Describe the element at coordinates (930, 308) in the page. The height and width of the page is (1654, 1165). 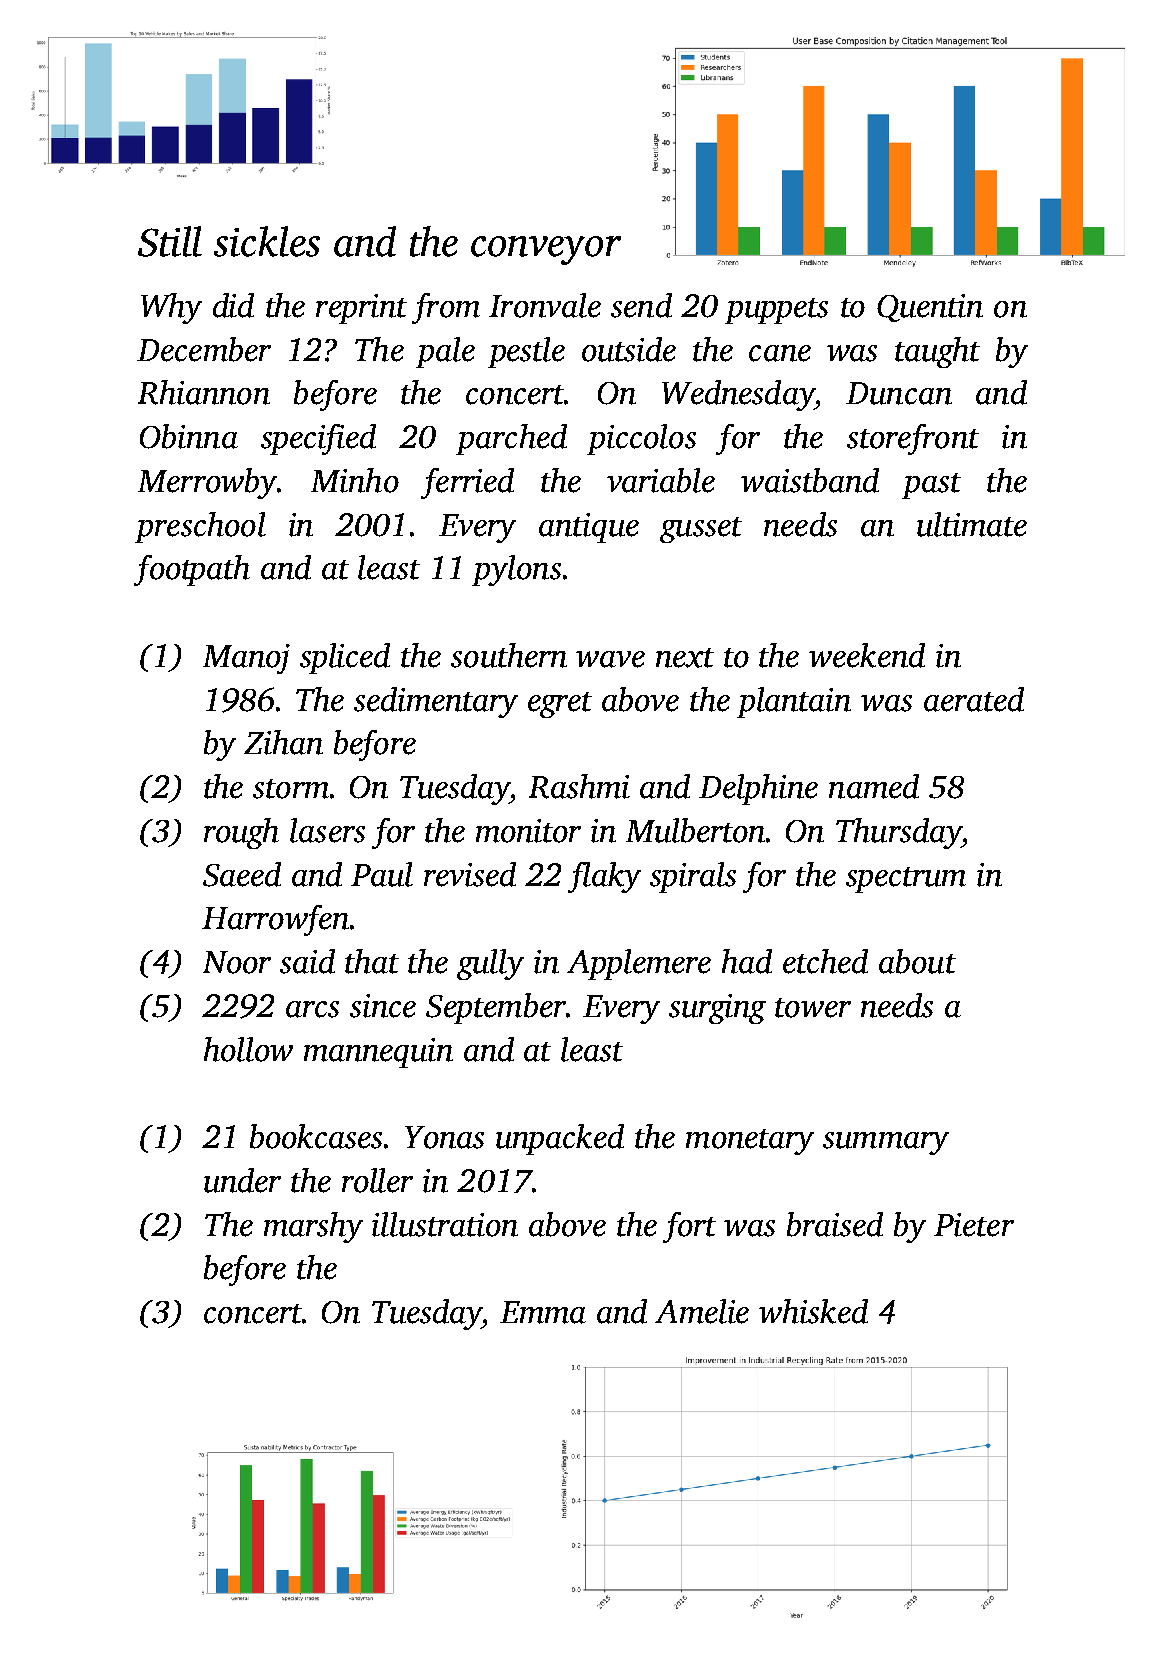
I see `Quentin` at that location.
